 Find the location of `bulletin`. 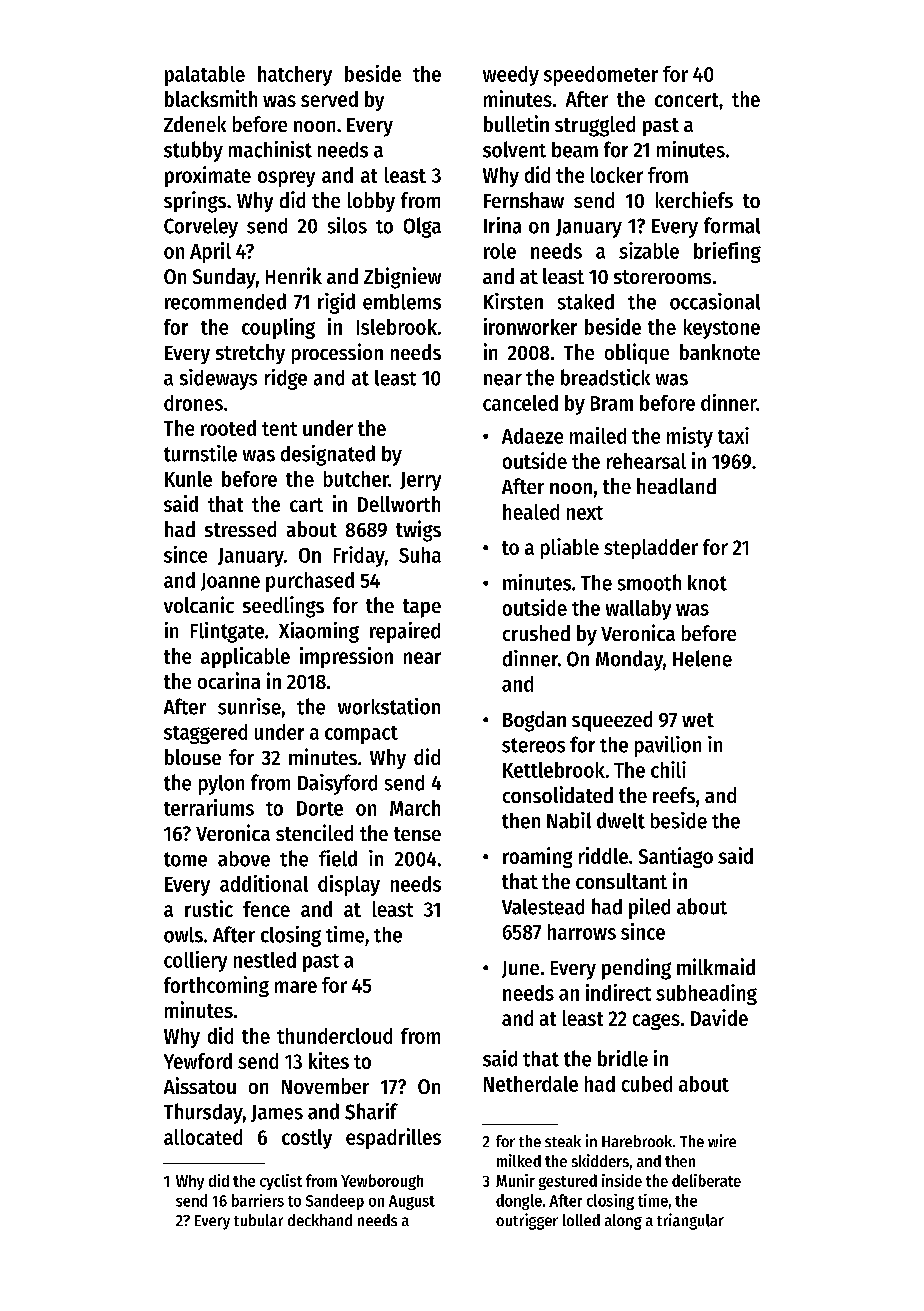

bulletin is located at coordinates (516, 123).
